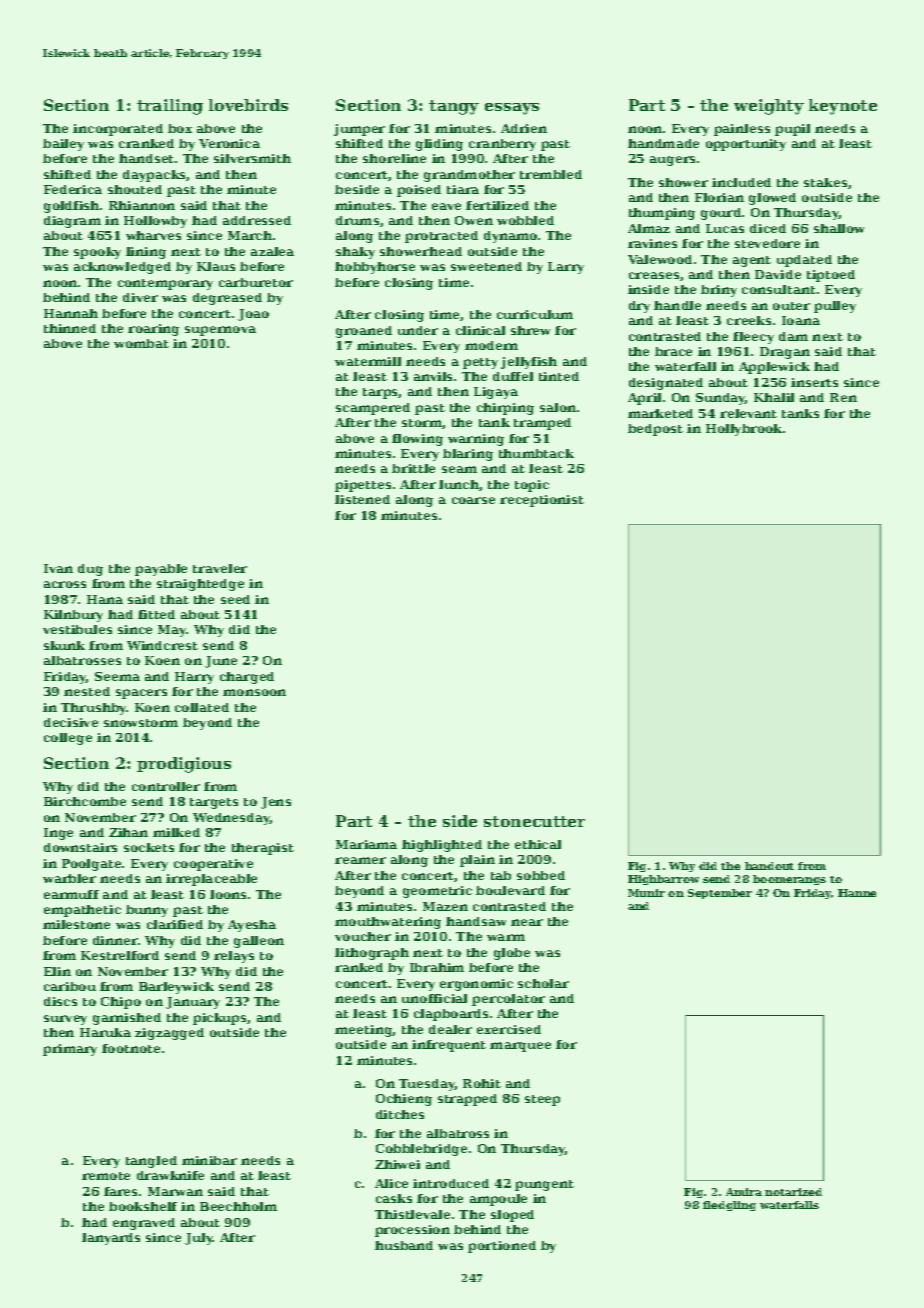 Image resolution: width=924 pixels, height=1308 pixels. What do you see at coordinates (476, 440) in the screenshot?
I see `warning` at bounding box center [476, 440].
